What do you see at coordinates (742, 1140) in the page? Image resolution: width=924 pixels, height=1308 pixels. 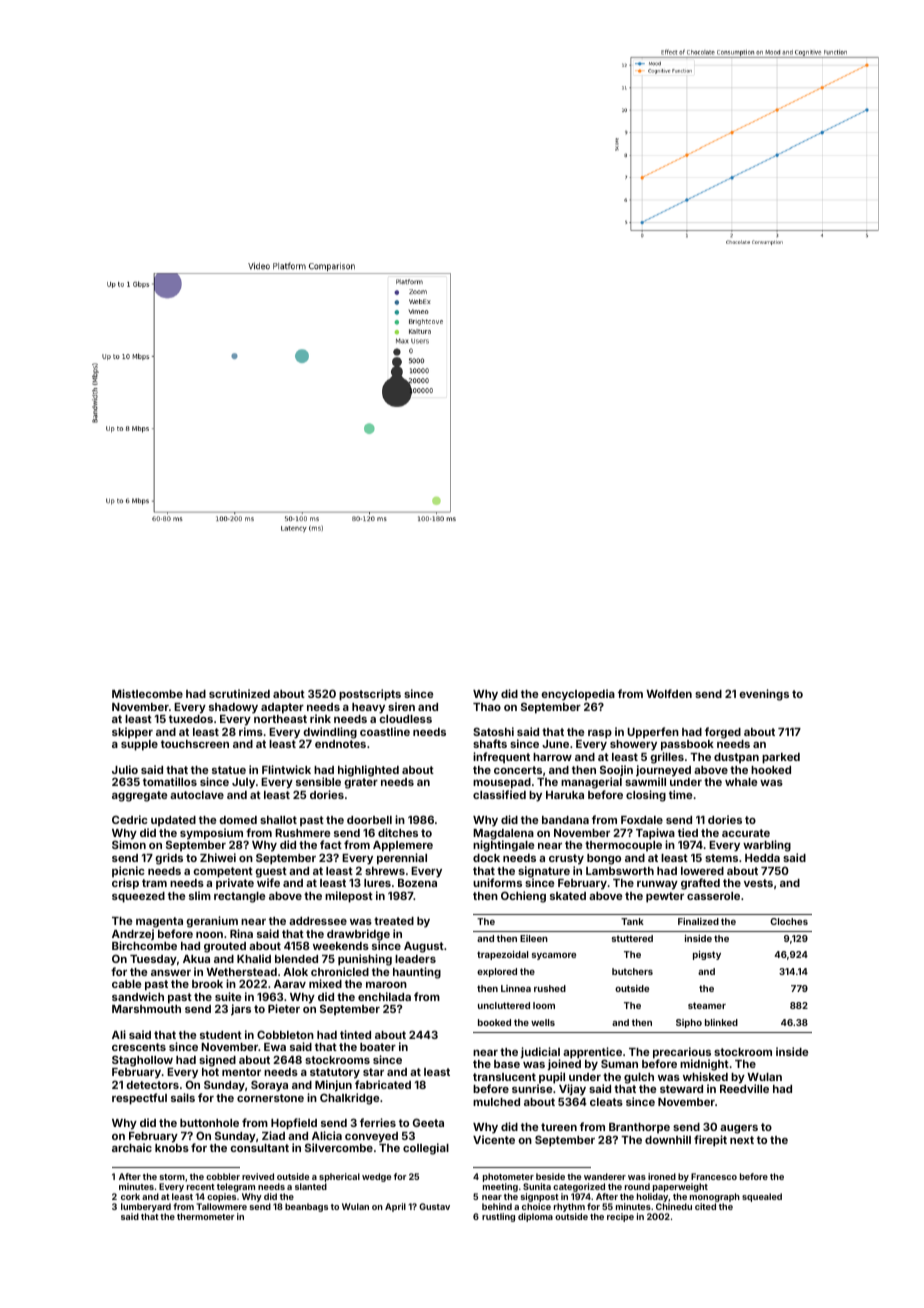 I see `next` at bounding box center [742, 1140].
